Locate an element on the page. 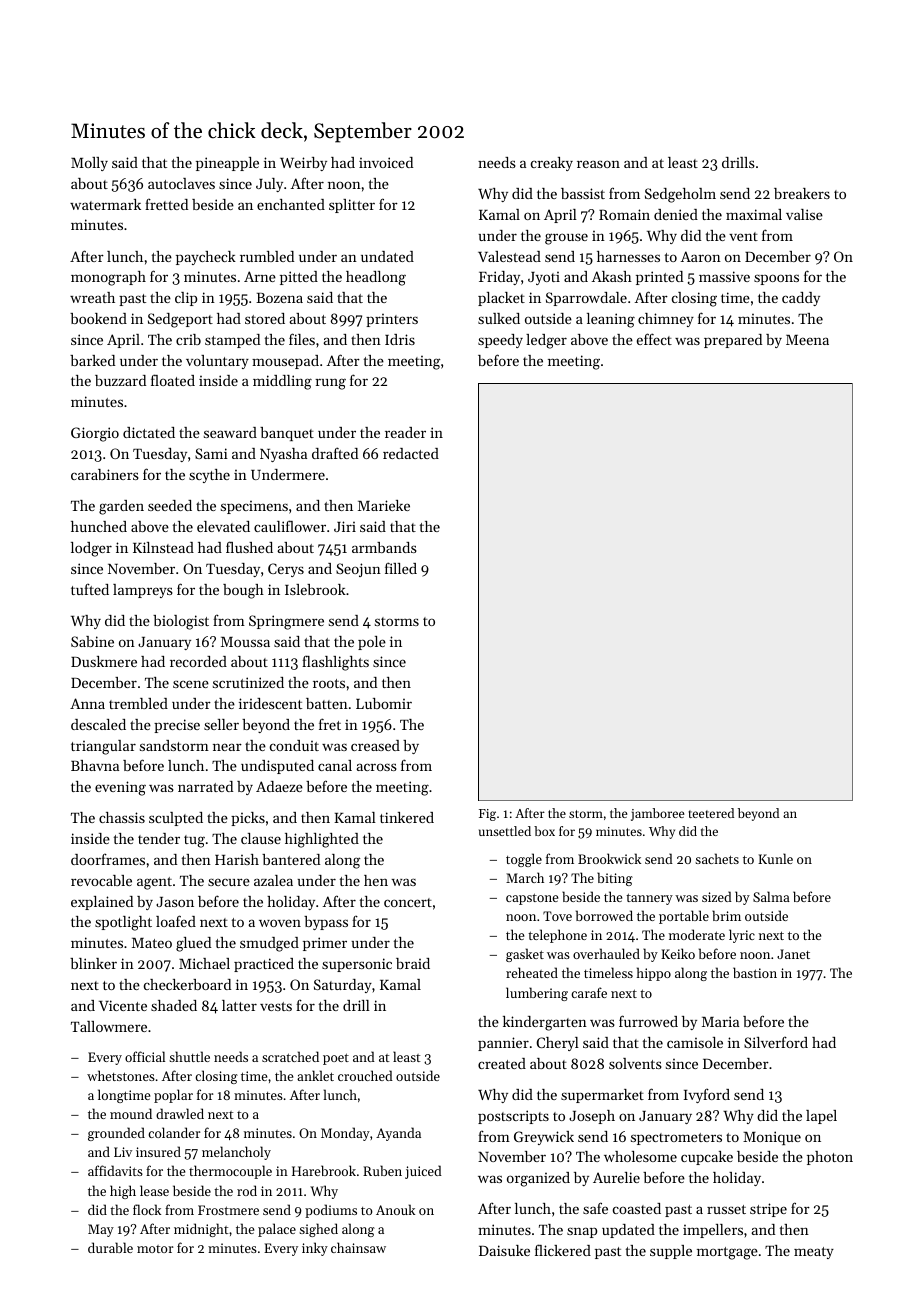 The height and width of the image is (1308, 924). Kunle is located at coordinates (775, 858).
